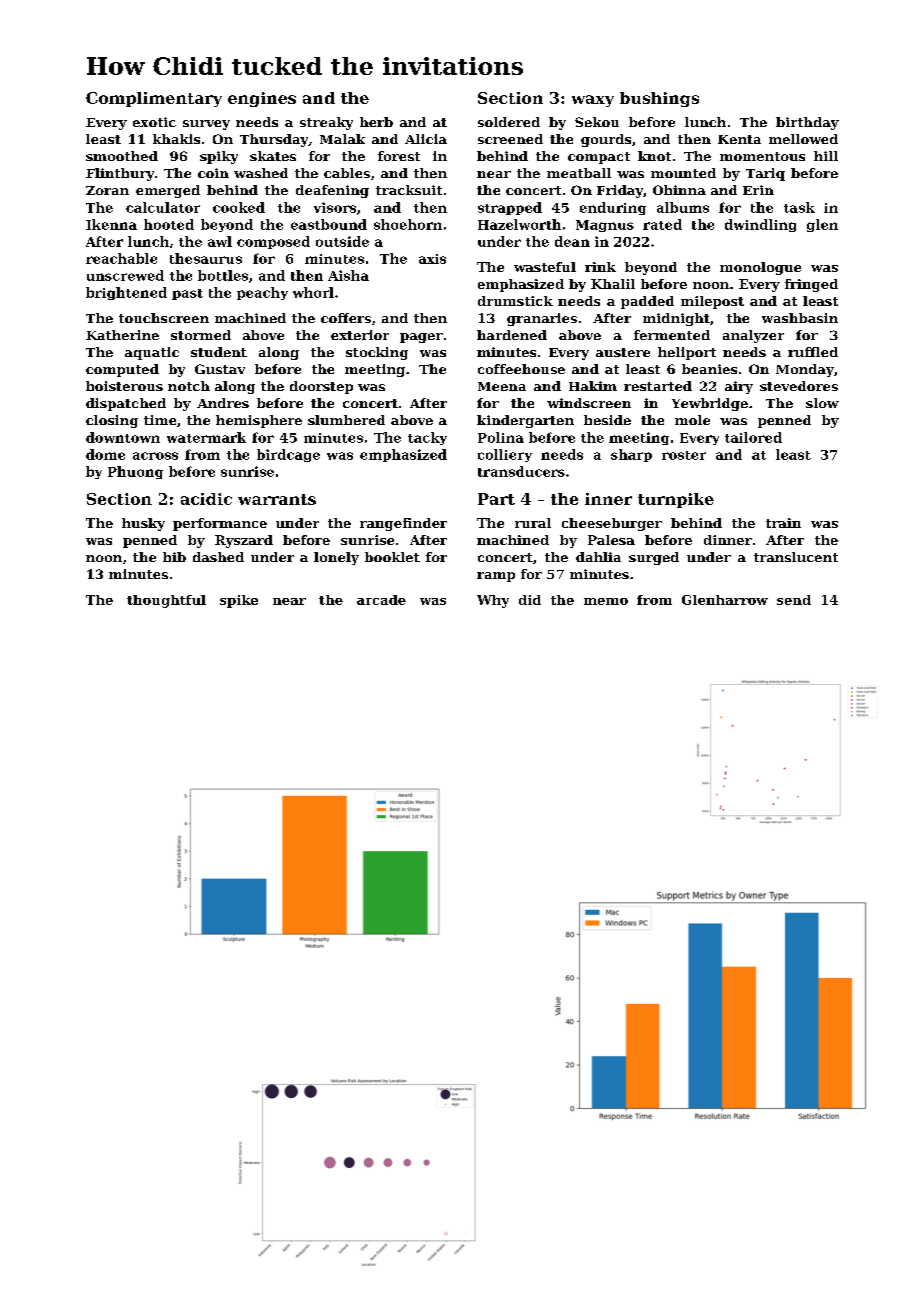  What do you see at coordinates (348, 275) in the screenshot?
I see `Aisha` at bounding box center [348, 275].
